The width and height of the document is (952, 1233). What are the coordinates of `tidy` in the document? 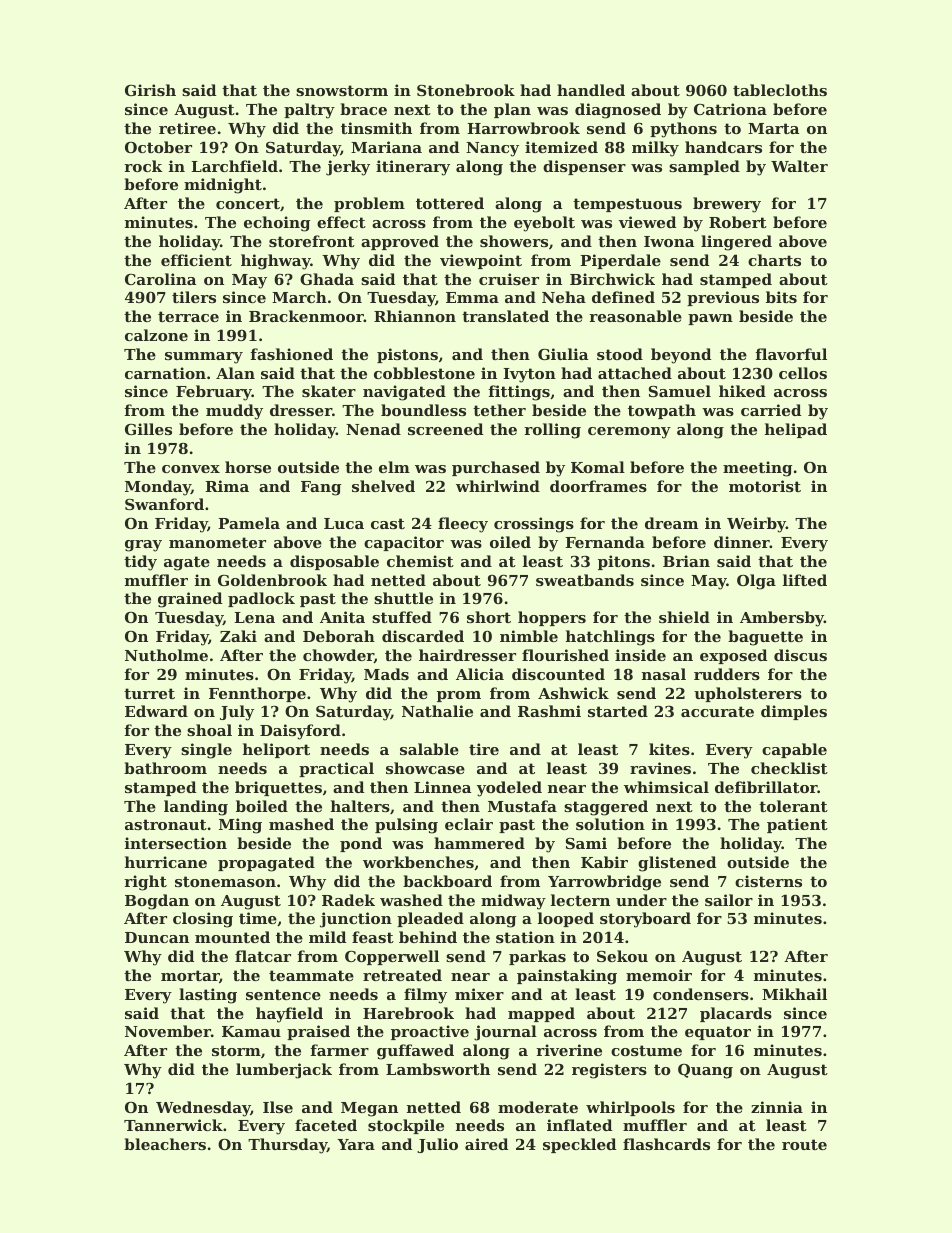 It's located at (140, 563).
